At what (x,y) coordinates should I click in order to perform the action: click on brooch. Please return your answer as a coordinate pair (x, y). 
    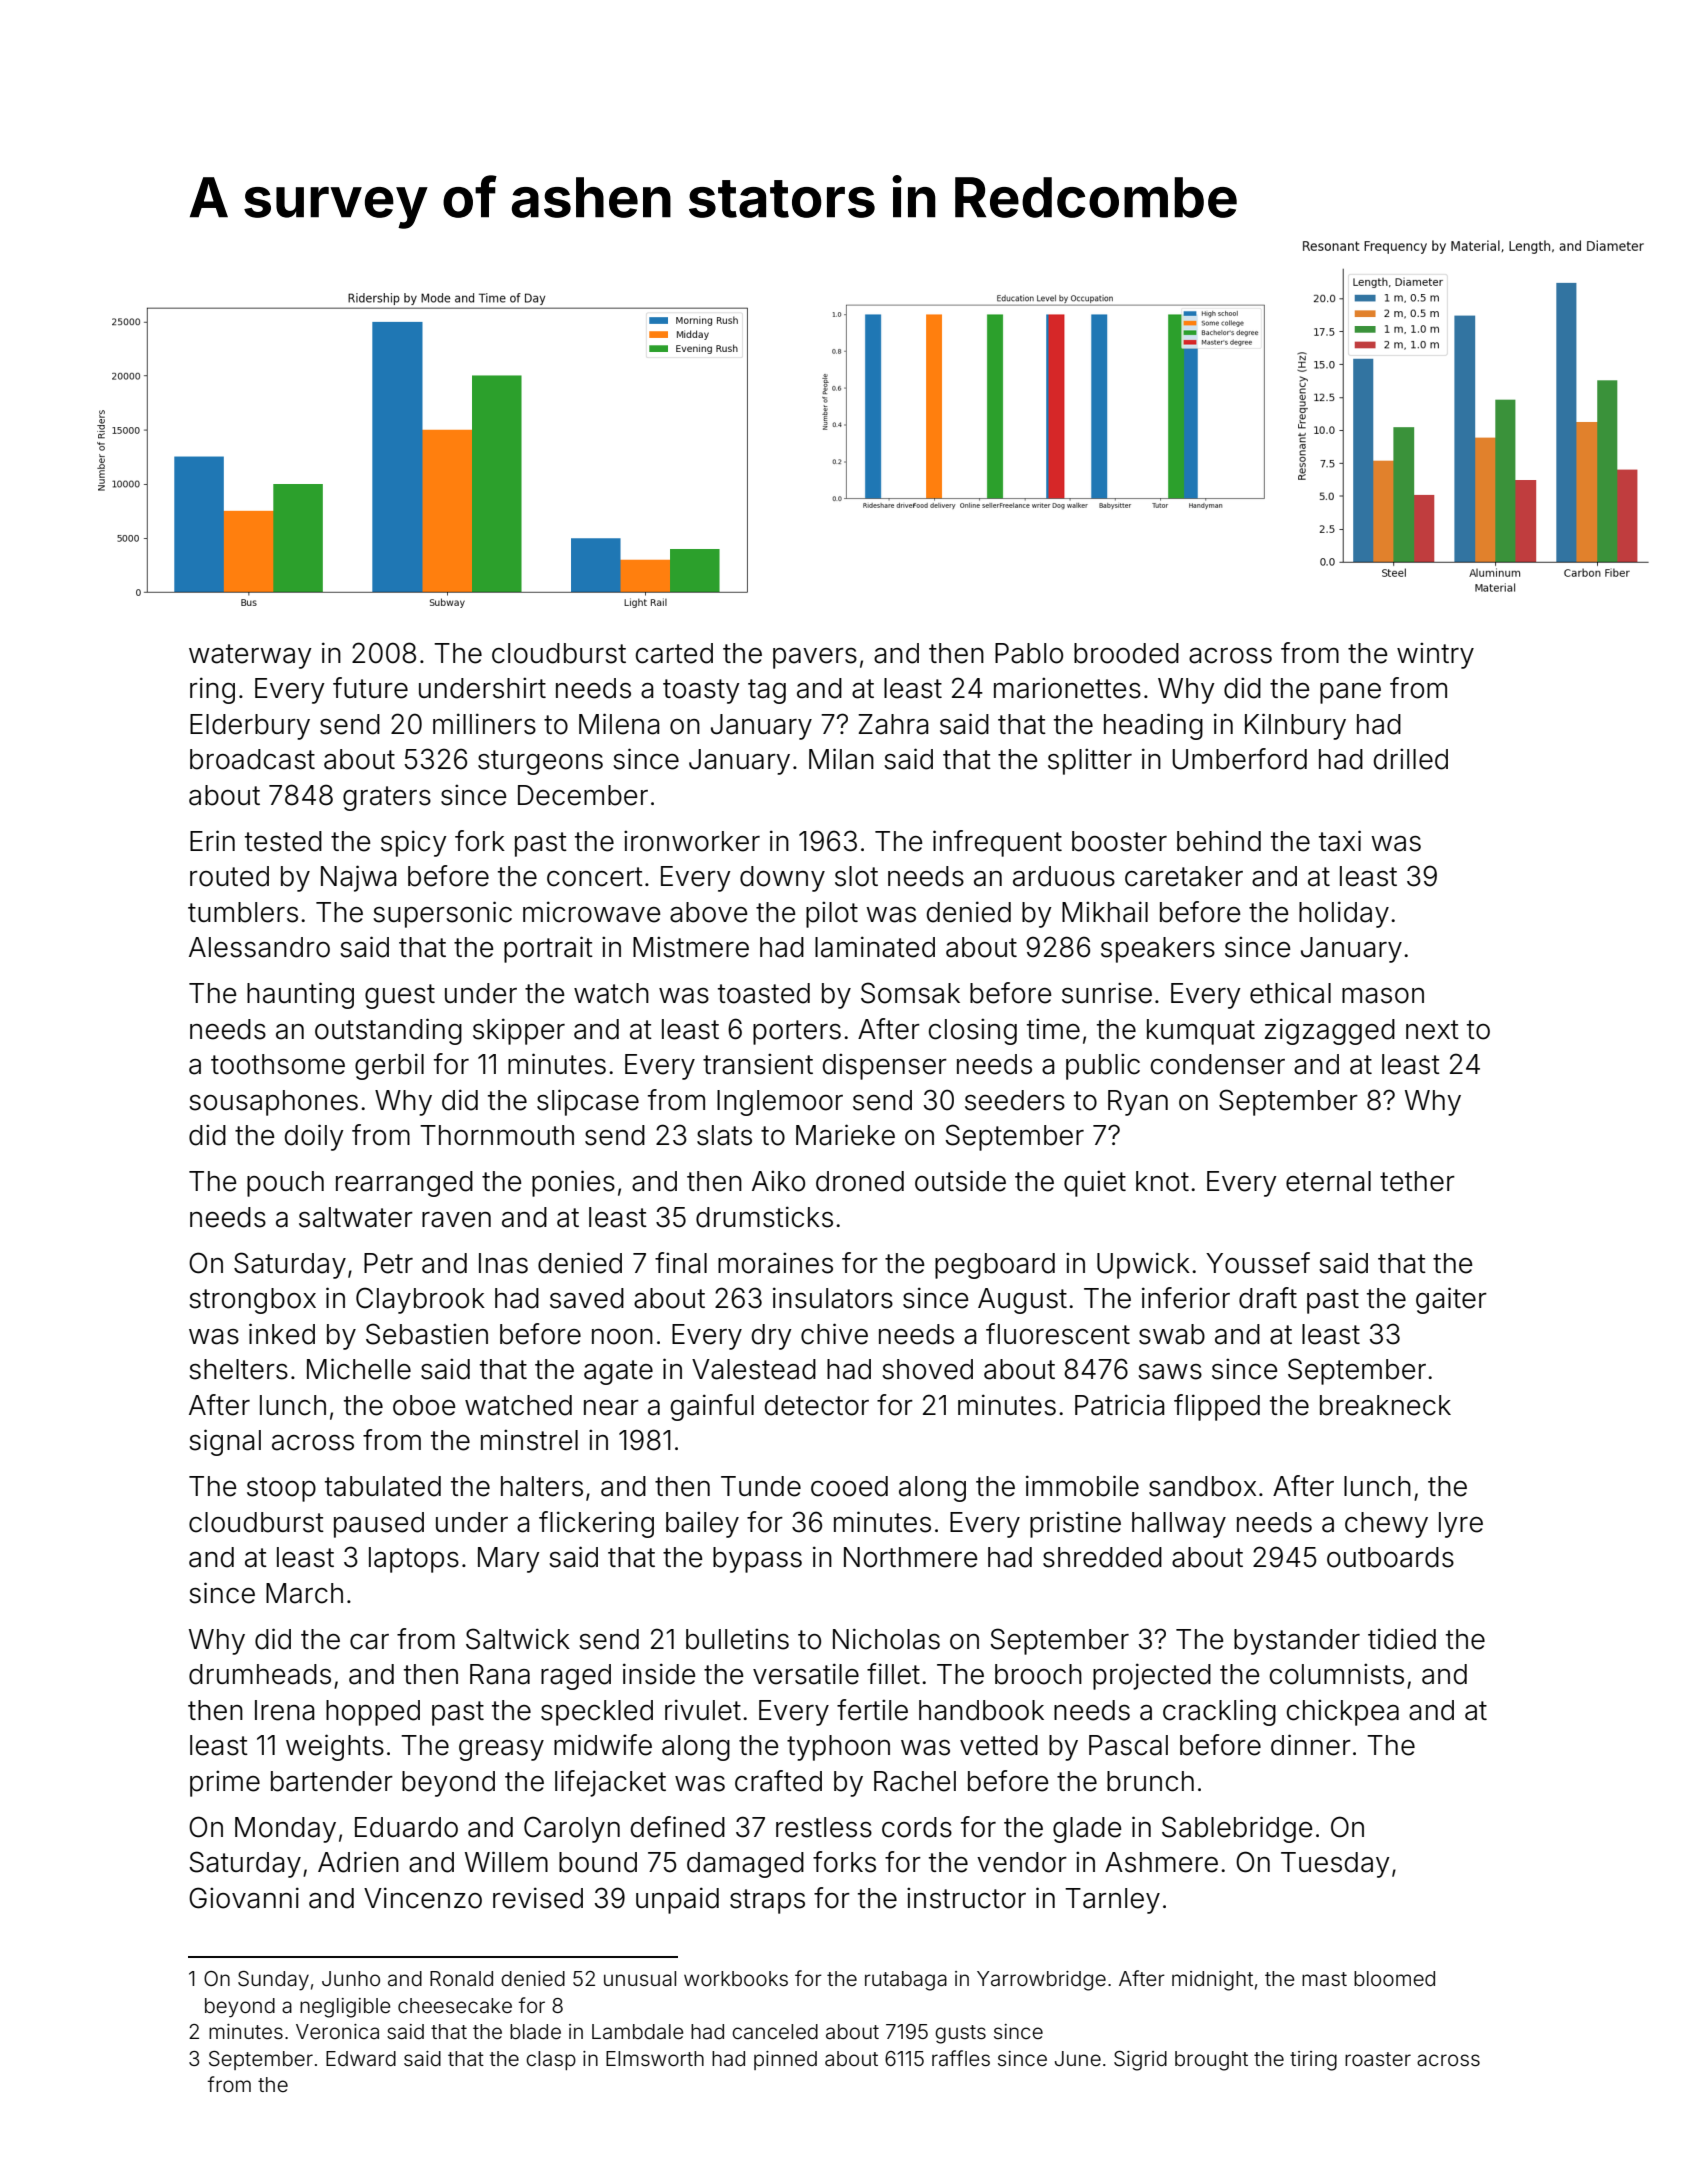
    Looking at the image, I should click on (1038, 1674).
